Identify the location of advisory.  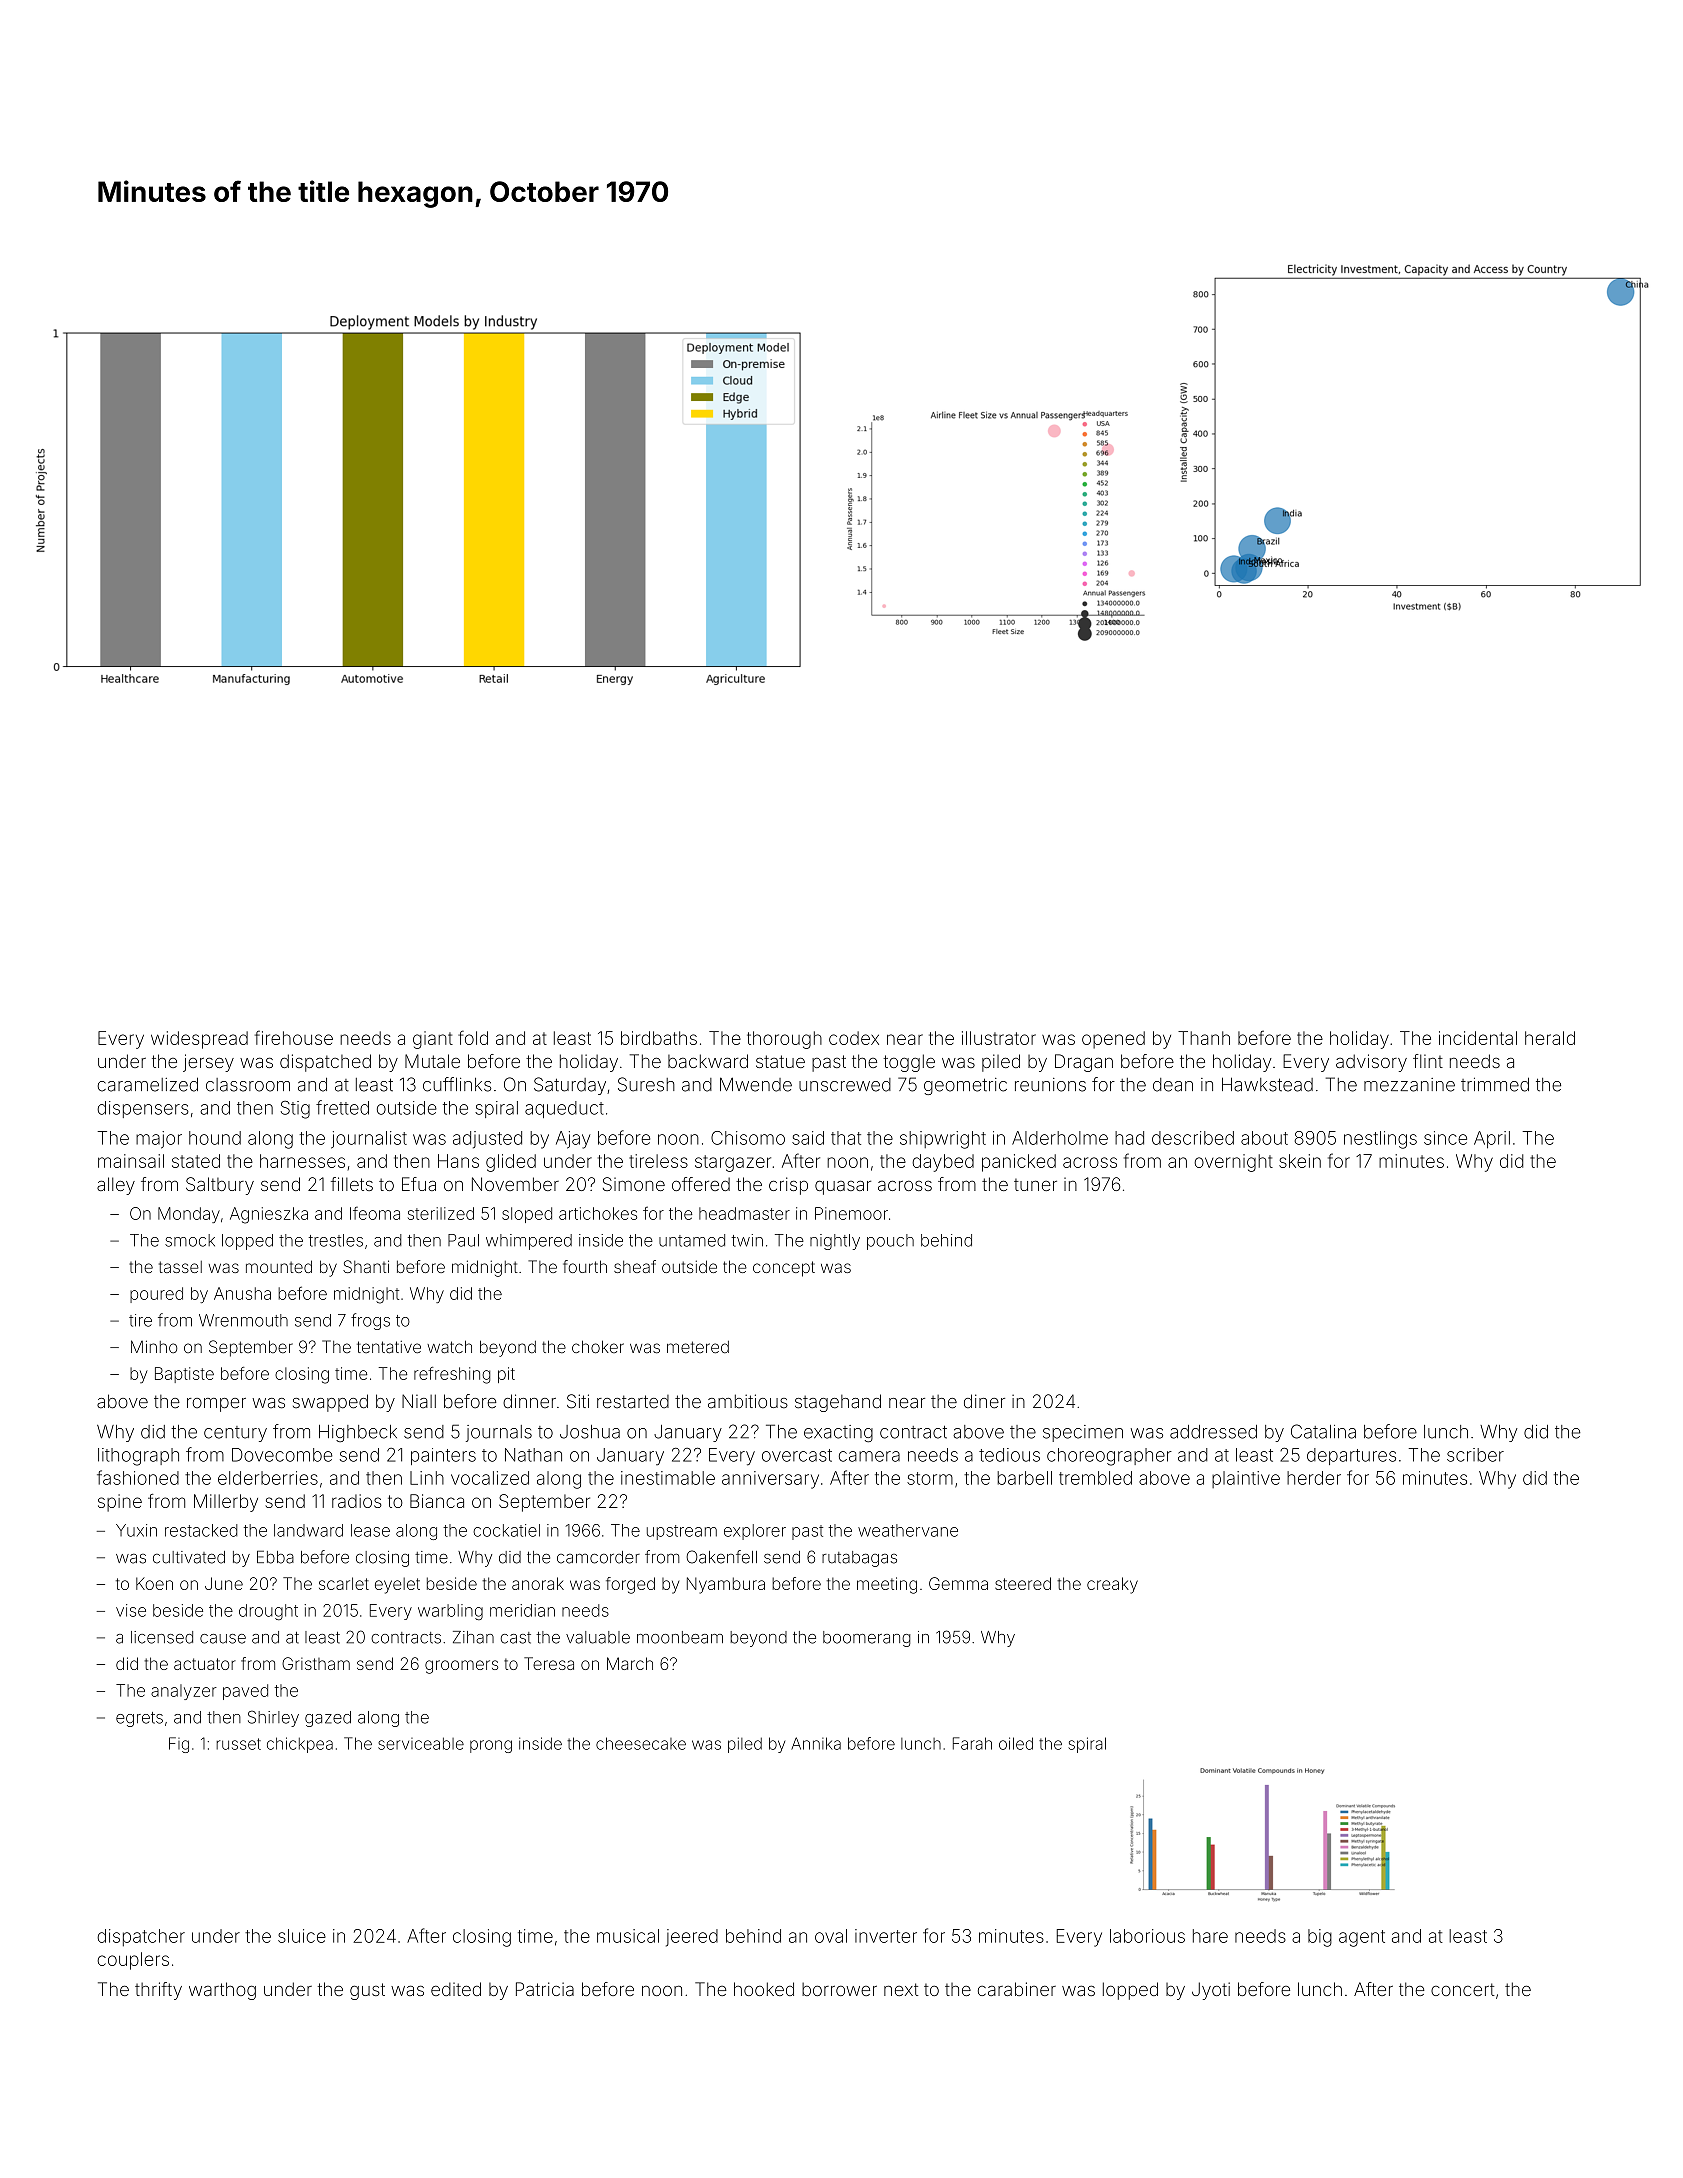
(1371, 1063).
